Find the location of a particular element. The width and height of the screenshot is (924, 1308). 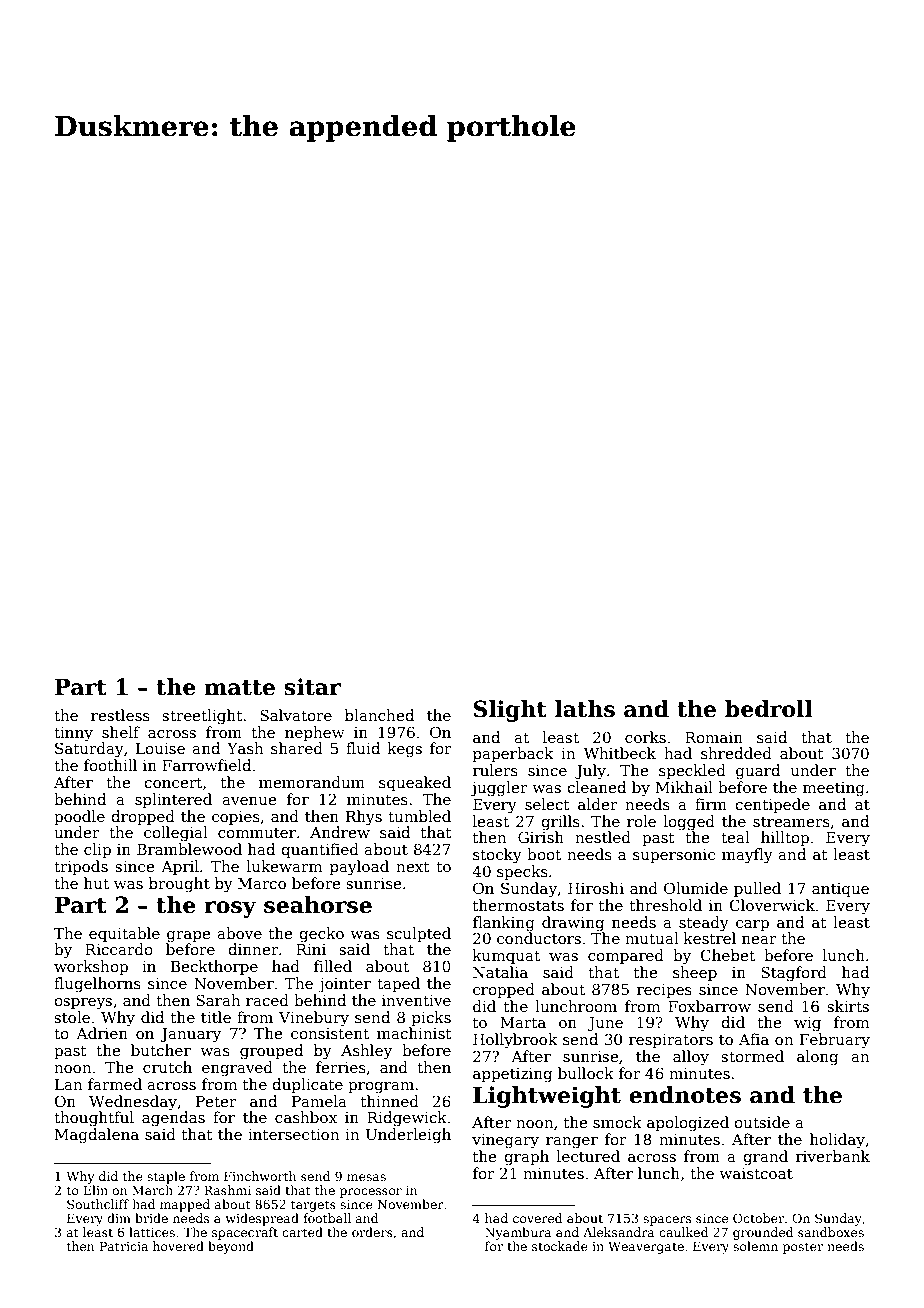

thinned is located at coordinates (390, 1101).
